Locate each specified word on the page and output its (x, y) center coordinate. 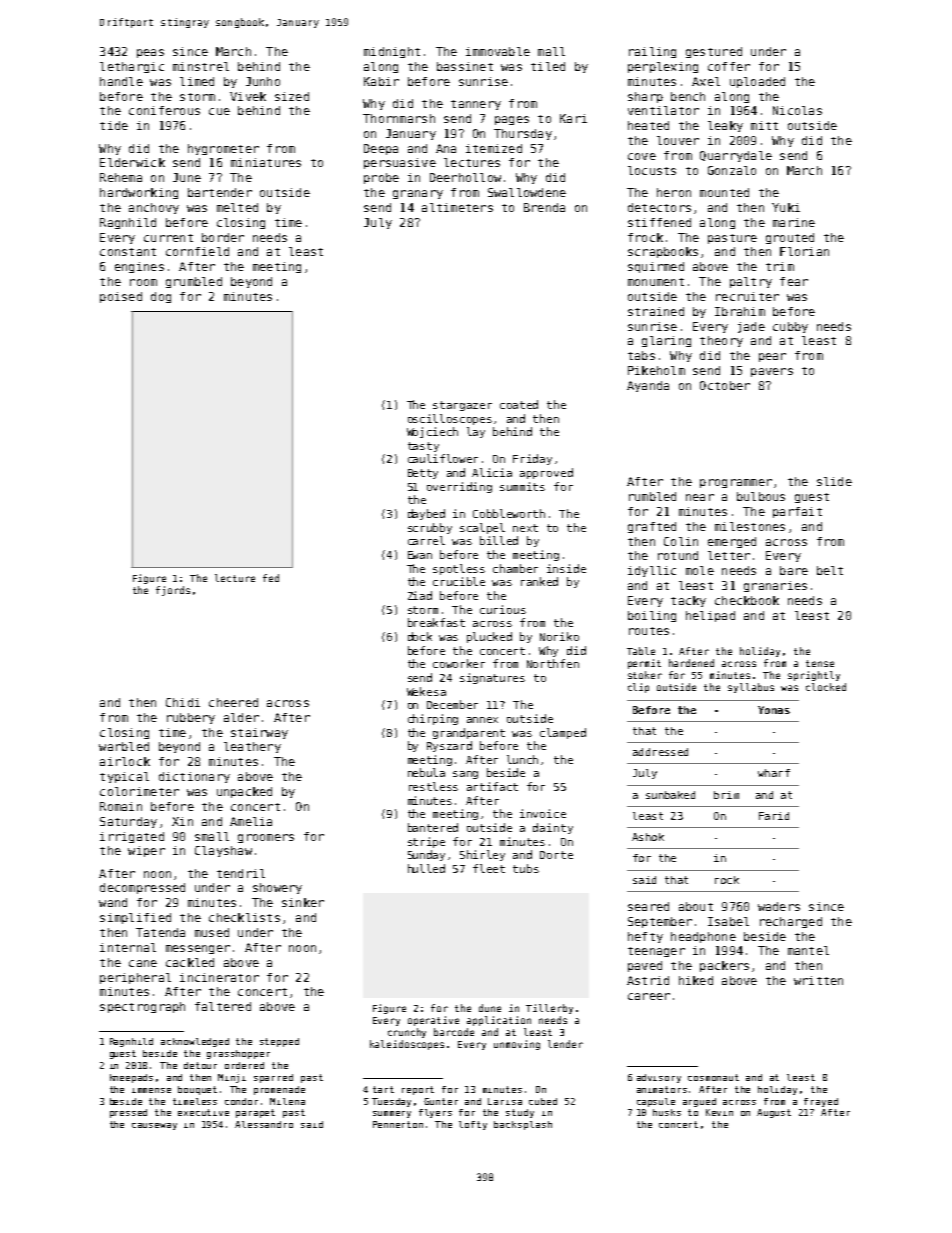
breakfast (436, 622)
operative (433, 1021)
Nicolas (797, 110)
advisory (659, 1078)
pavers (772, 372)
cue (219, 111)
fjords (173, 591)
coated (519, 404)
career (649, 996)
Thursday (523, 134)
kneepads (131, 1078)
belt (830, 570)
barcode (454, 1032)
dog (161, 297)
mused (212, 932)
